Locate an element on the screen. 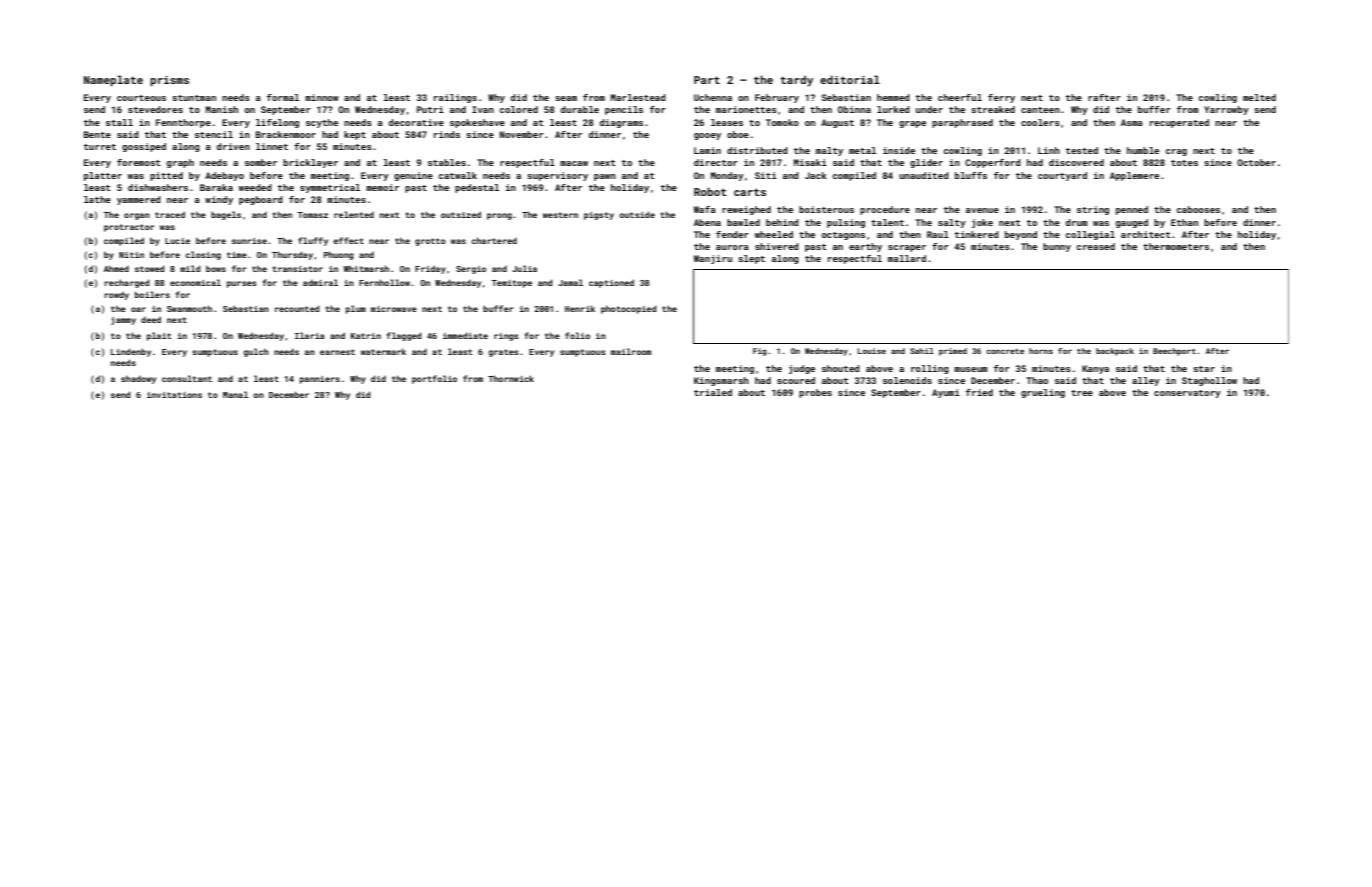 The width and height of the screenshot is (1372, 887). cheerful is located at coordinates (960, 97).
